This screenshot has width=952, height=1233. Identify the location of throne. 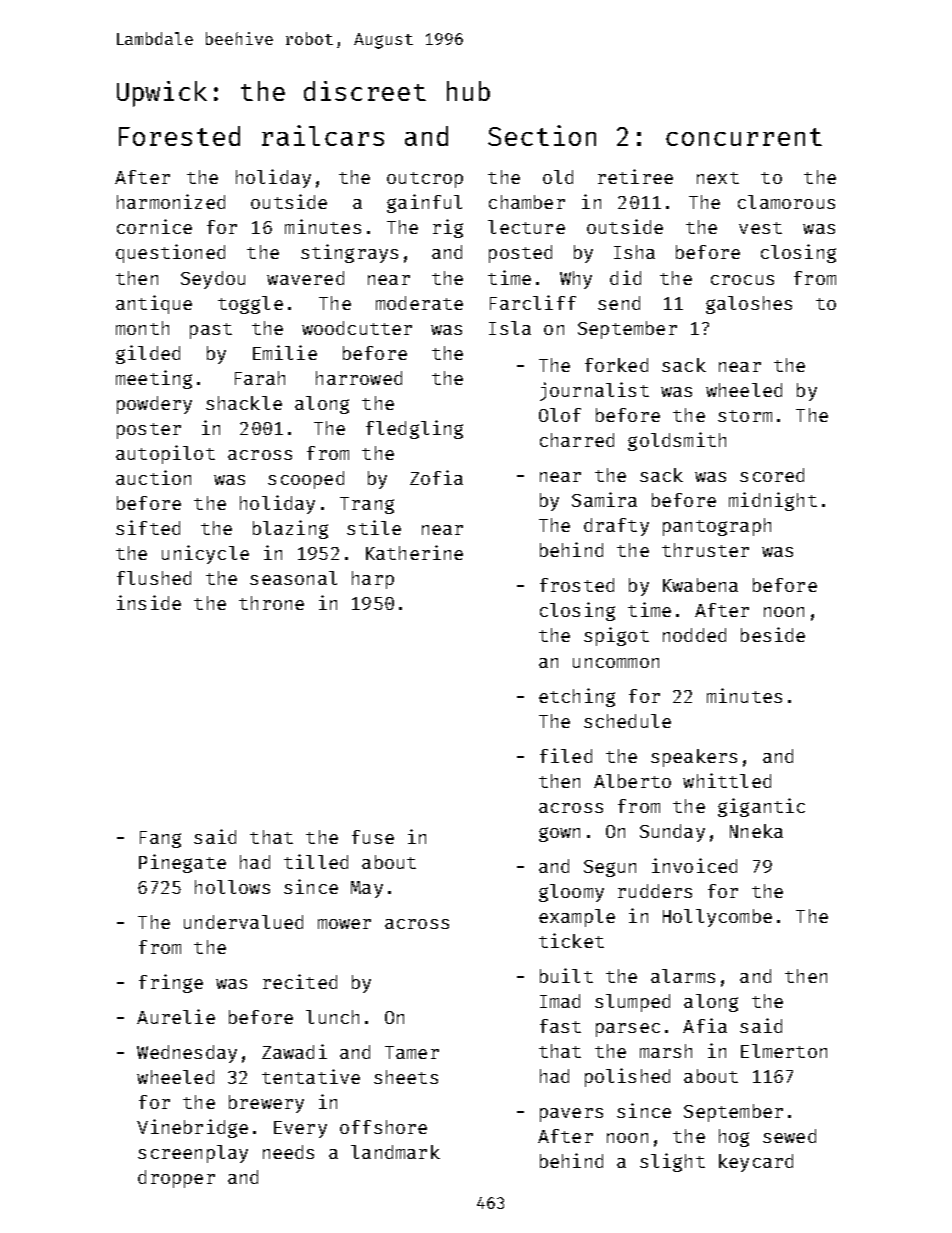
(271, 603).
